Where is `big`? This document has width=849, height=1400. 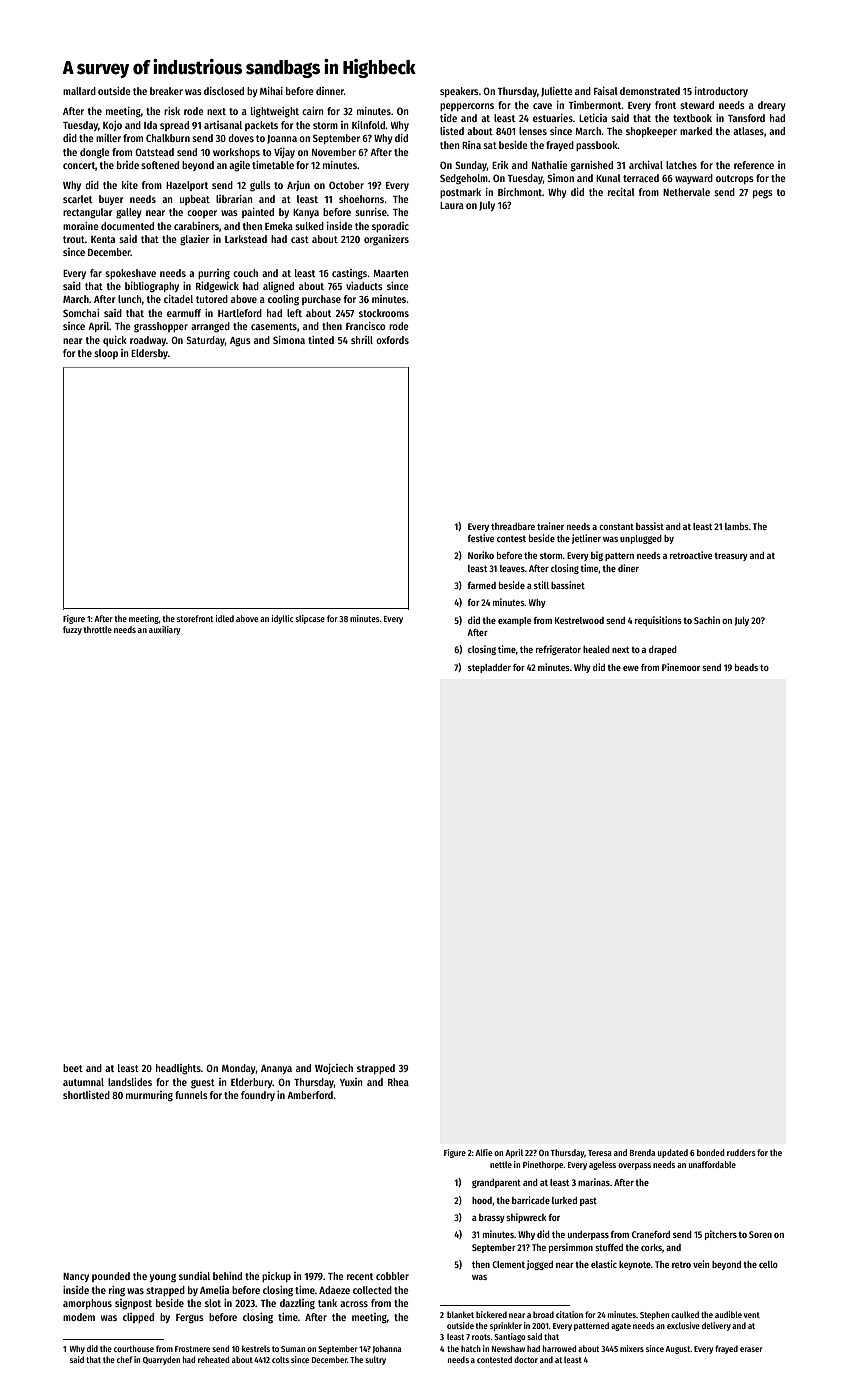
big is located at coordinates (597, 556).
